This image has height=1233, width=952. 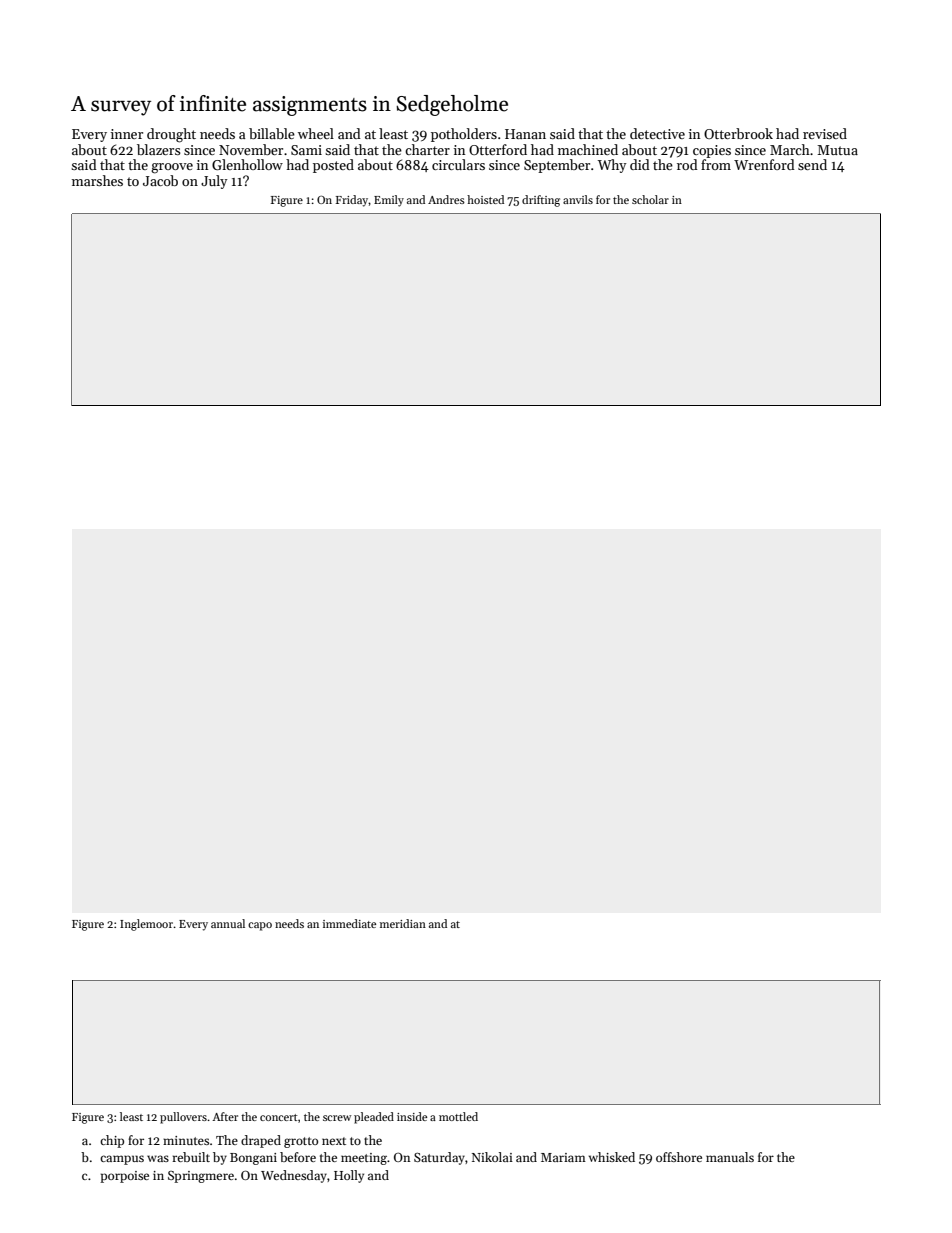 I want to click on Inglemoor, so click(x=146, y=925).
